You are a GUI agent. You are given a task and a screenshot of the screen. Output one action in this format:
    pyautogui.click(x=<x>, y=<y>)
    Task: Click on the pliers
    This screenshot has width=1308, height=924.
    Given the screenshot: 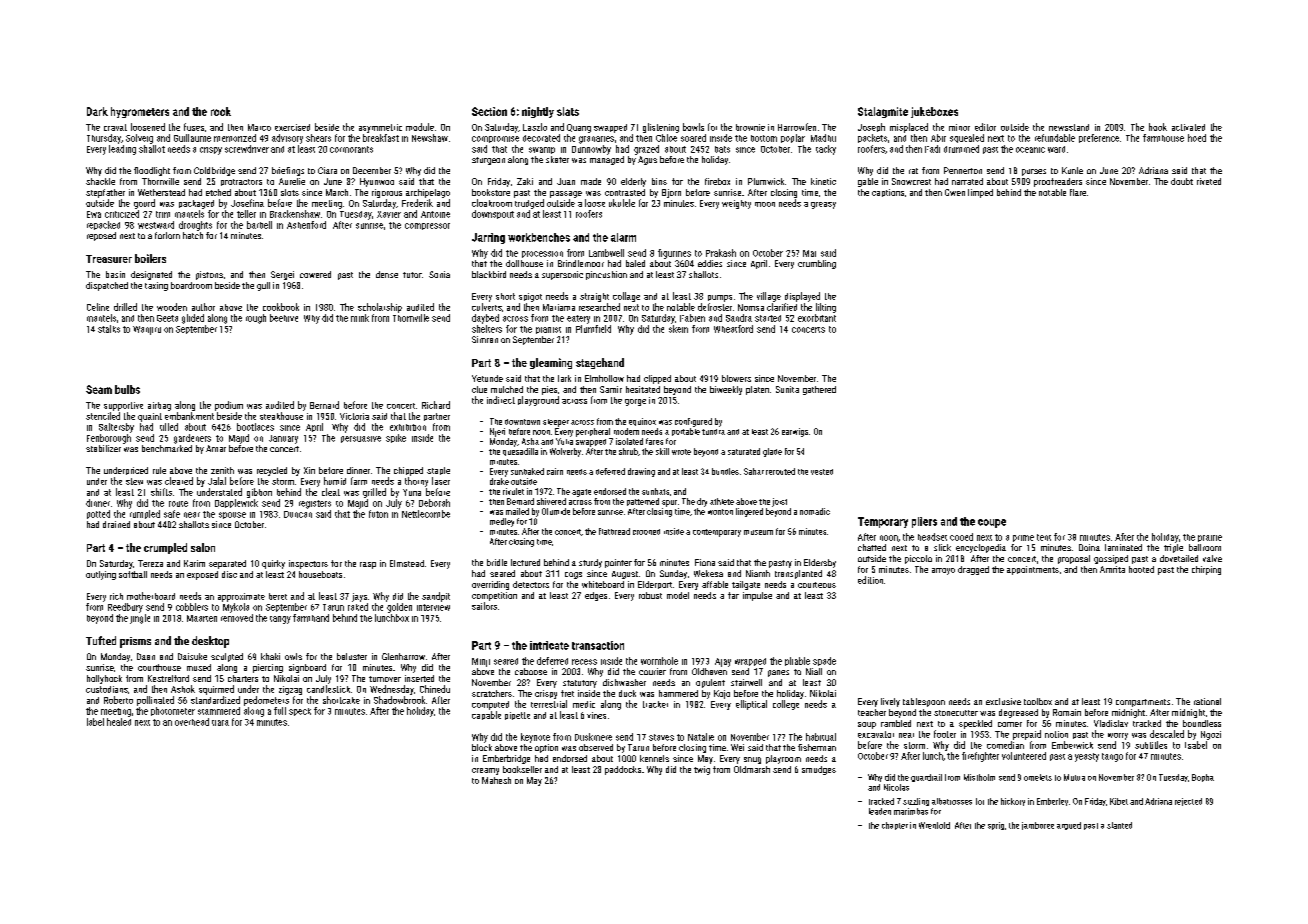 What is the action you would take?
    pyautogui.click(x=924, y=522)
